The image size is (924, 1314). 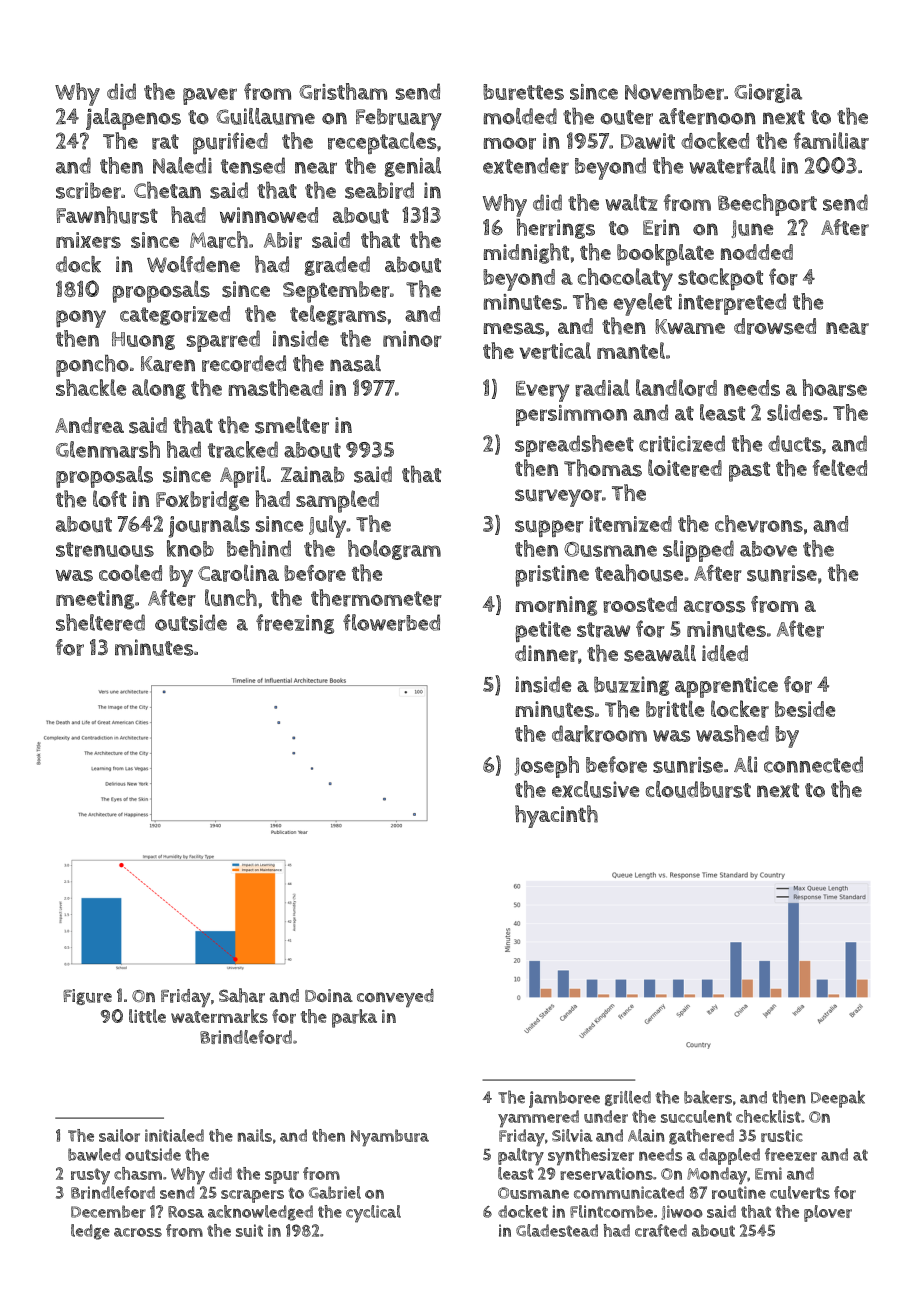 I want to click on spreadsheet, so click(x=574, y=446).
